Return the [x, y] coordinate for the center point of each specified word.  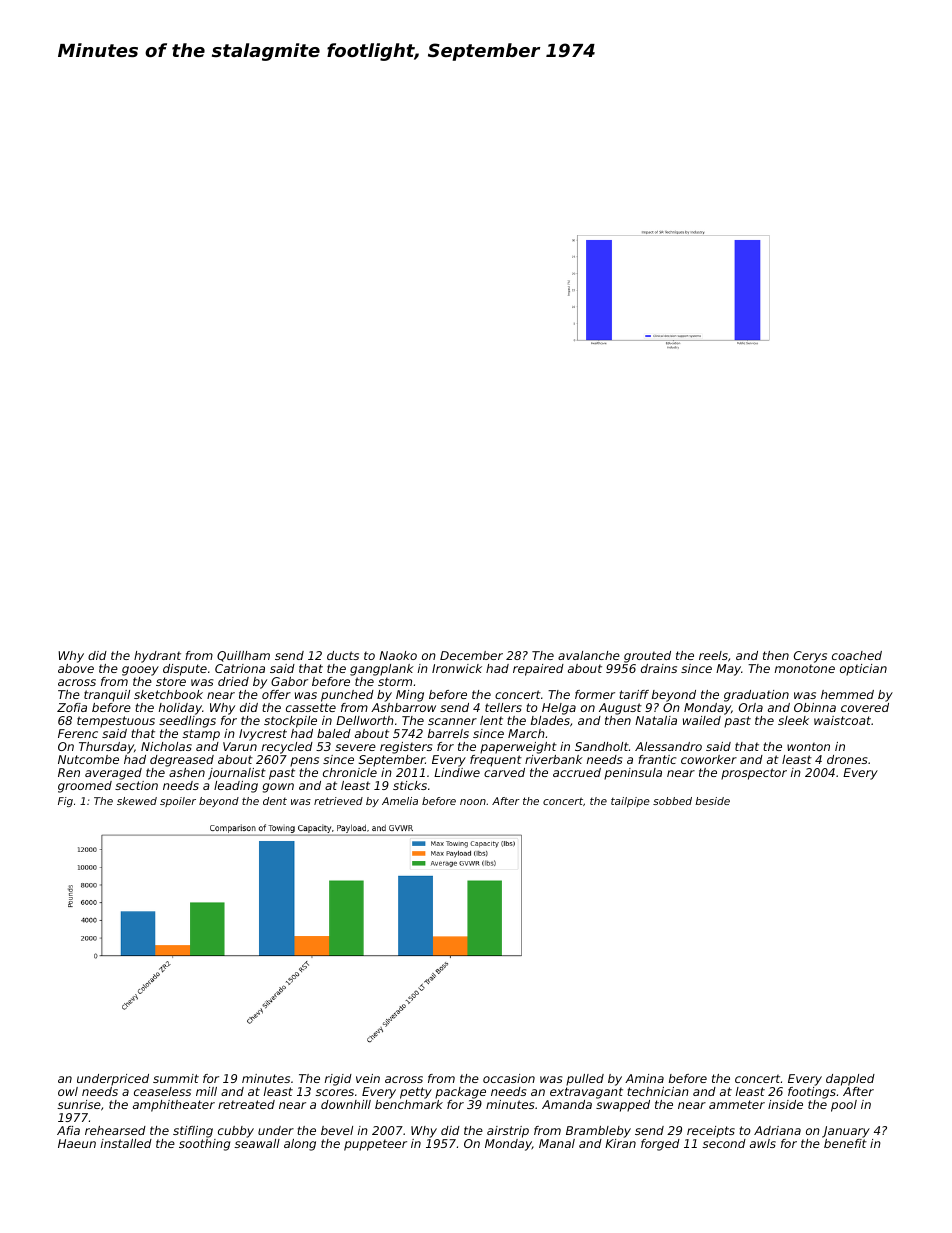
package [460, 1093]
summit [176, 1078]
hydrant [157, 657]
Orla [751, 707]
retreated [246, 1104]
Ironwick [457, 668]
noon [473, 802]
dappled [850, 1080]
